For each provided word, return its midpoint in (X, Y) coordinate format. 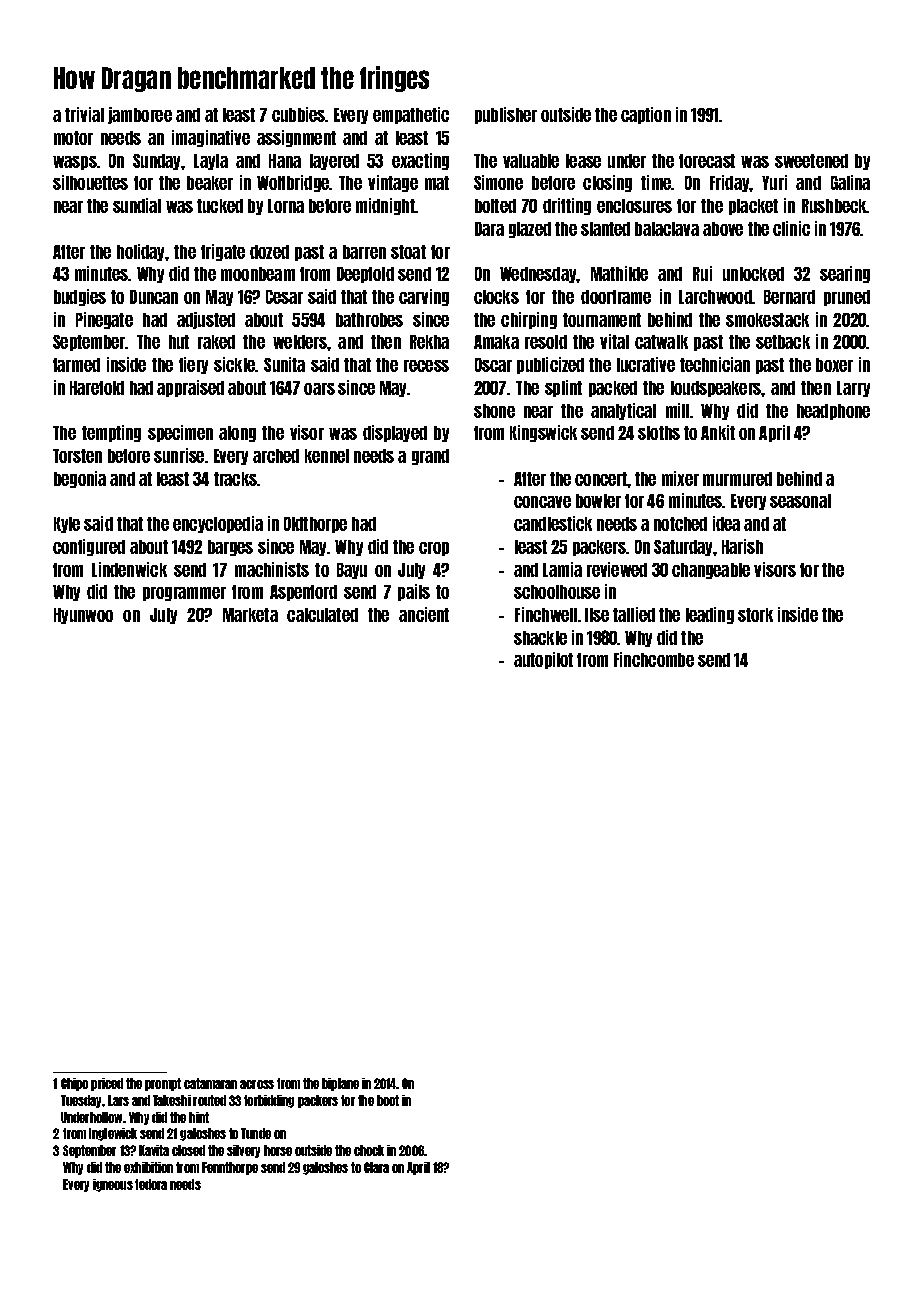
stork (755, 615)
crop (434, 549)
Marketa (250, 615)
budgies (80, 297)
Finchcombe (654, 659)
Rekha (429, 342)
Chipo (74, 1084)
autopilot (543, 660)
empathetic (411, 115)
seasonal (800, 501)
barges (230, 548)
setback (783, 342)
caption (646, 115)
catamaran (210, 1083)
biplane (340, 1084)
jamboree (140, 115)
